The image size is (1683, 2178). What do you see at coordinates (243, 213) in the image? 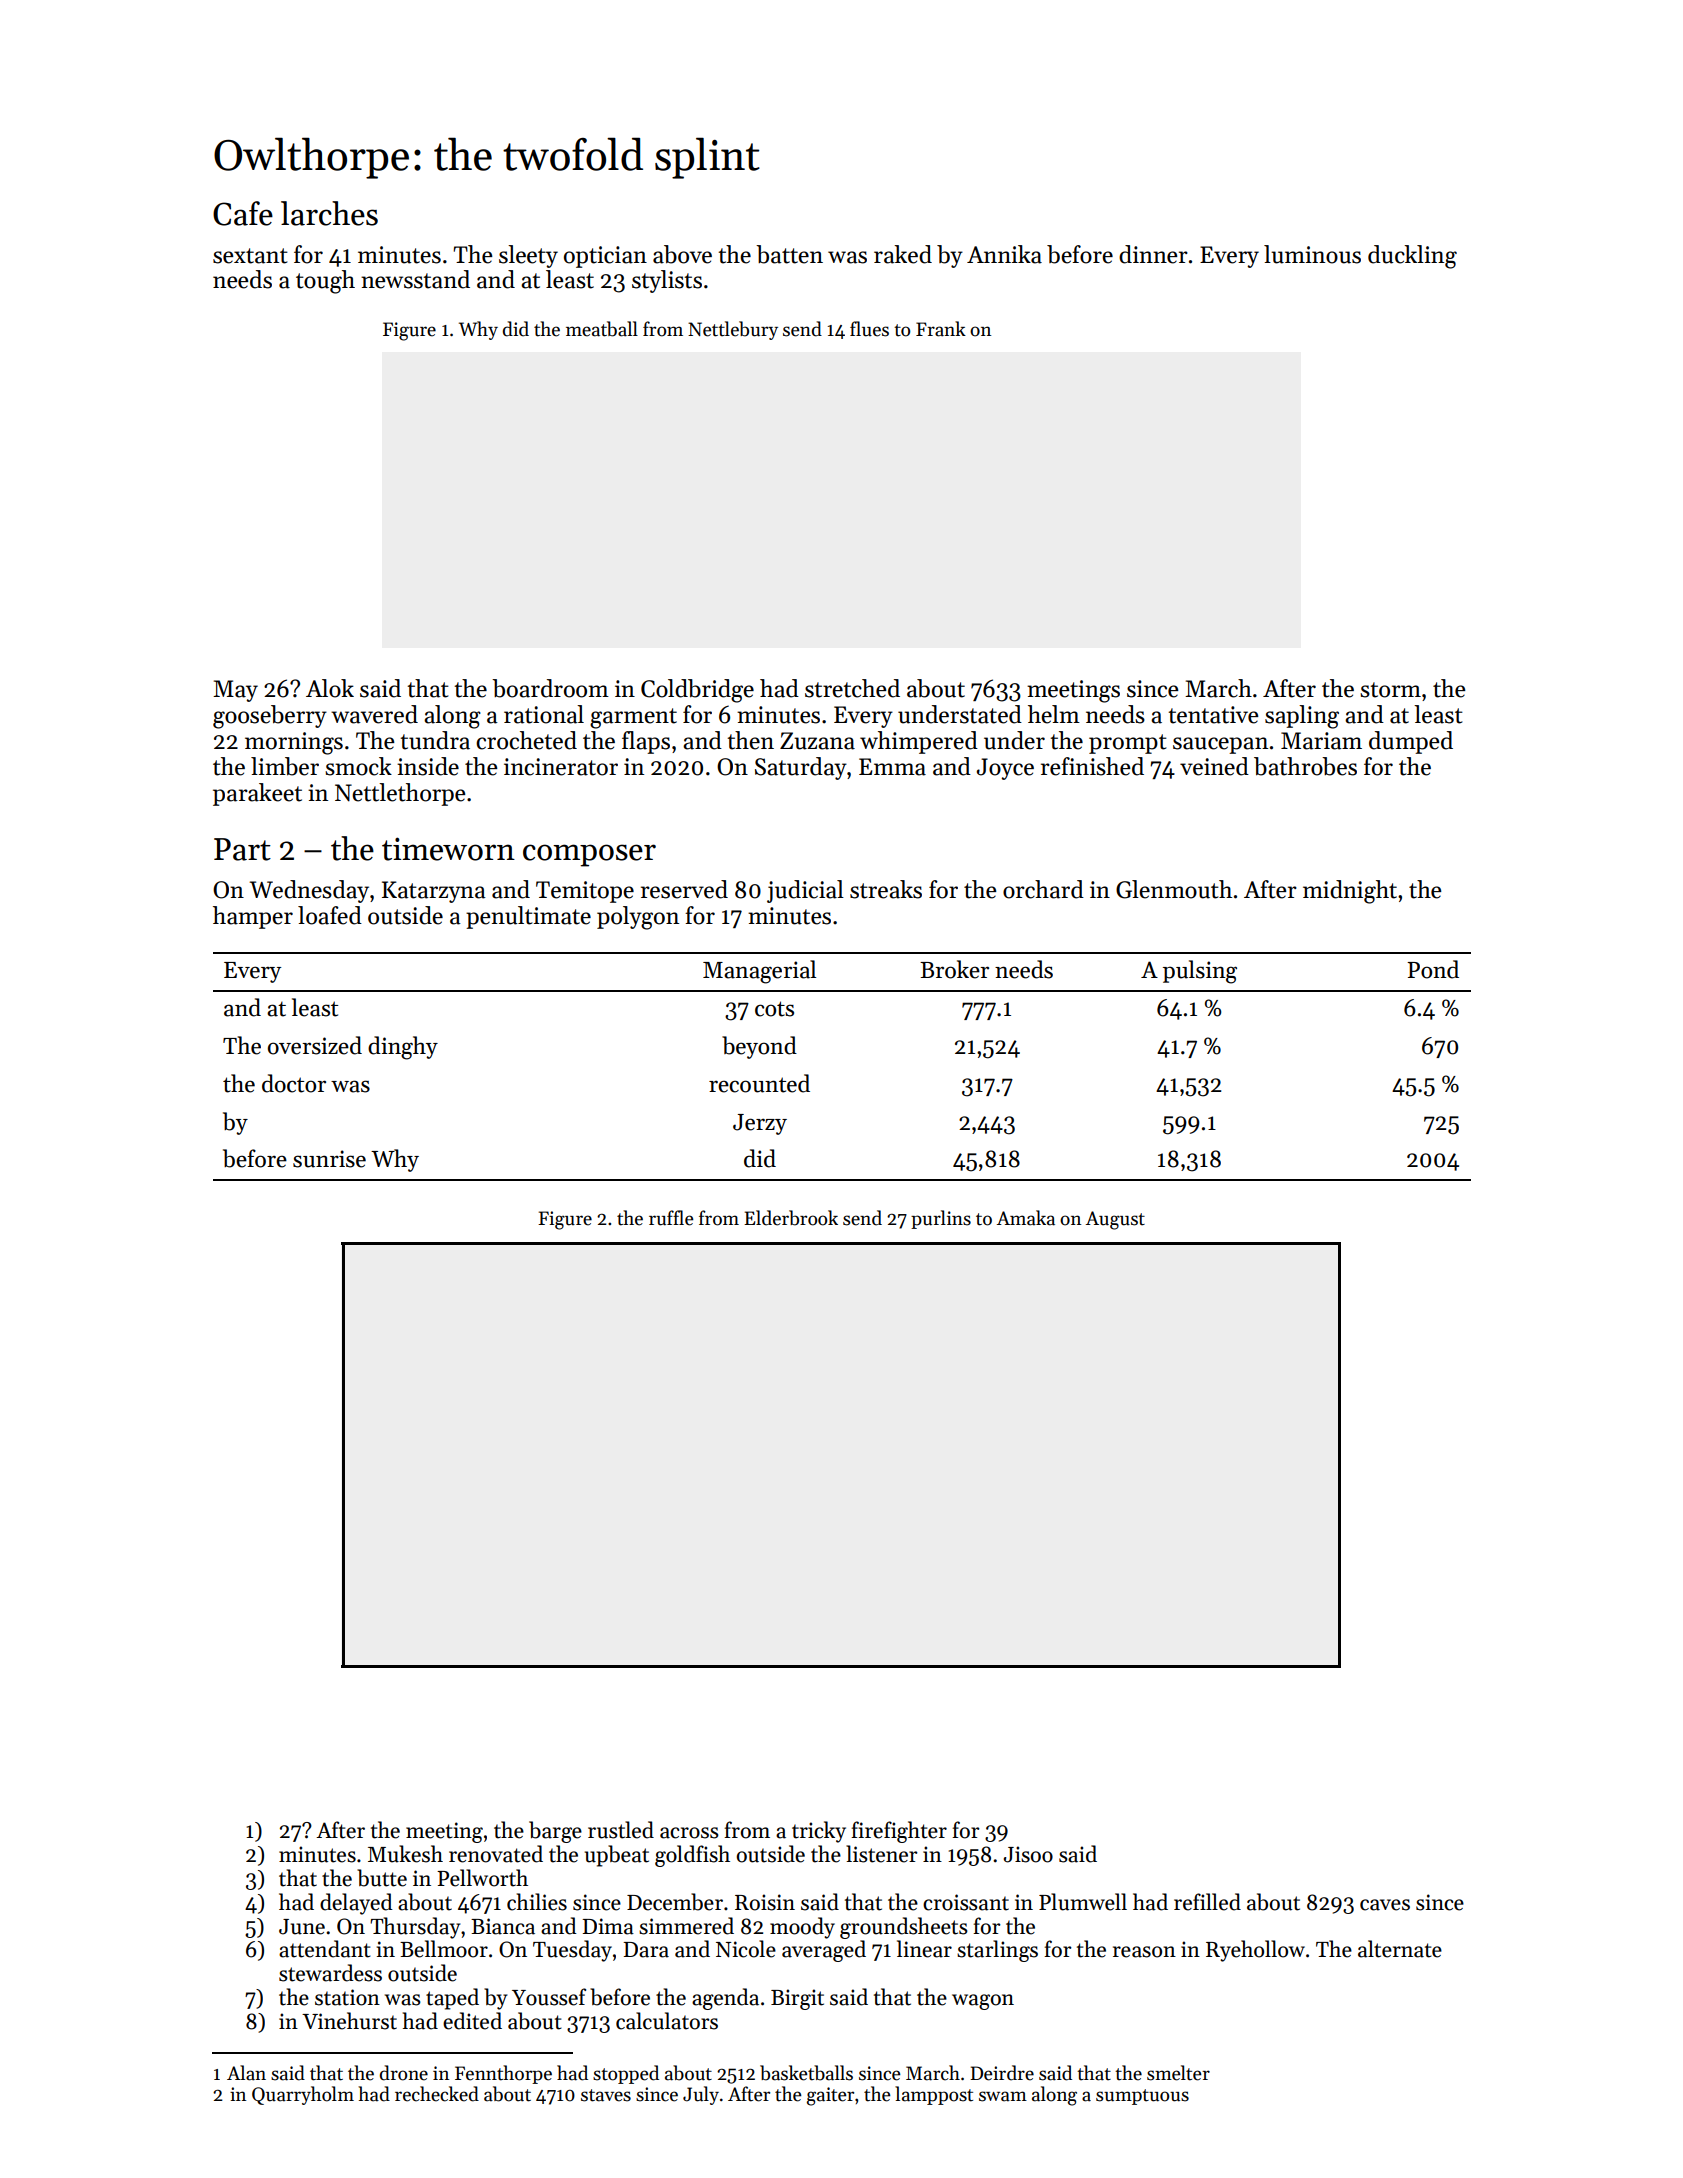
I see `Cafe` at bounding box center [243, 213].
